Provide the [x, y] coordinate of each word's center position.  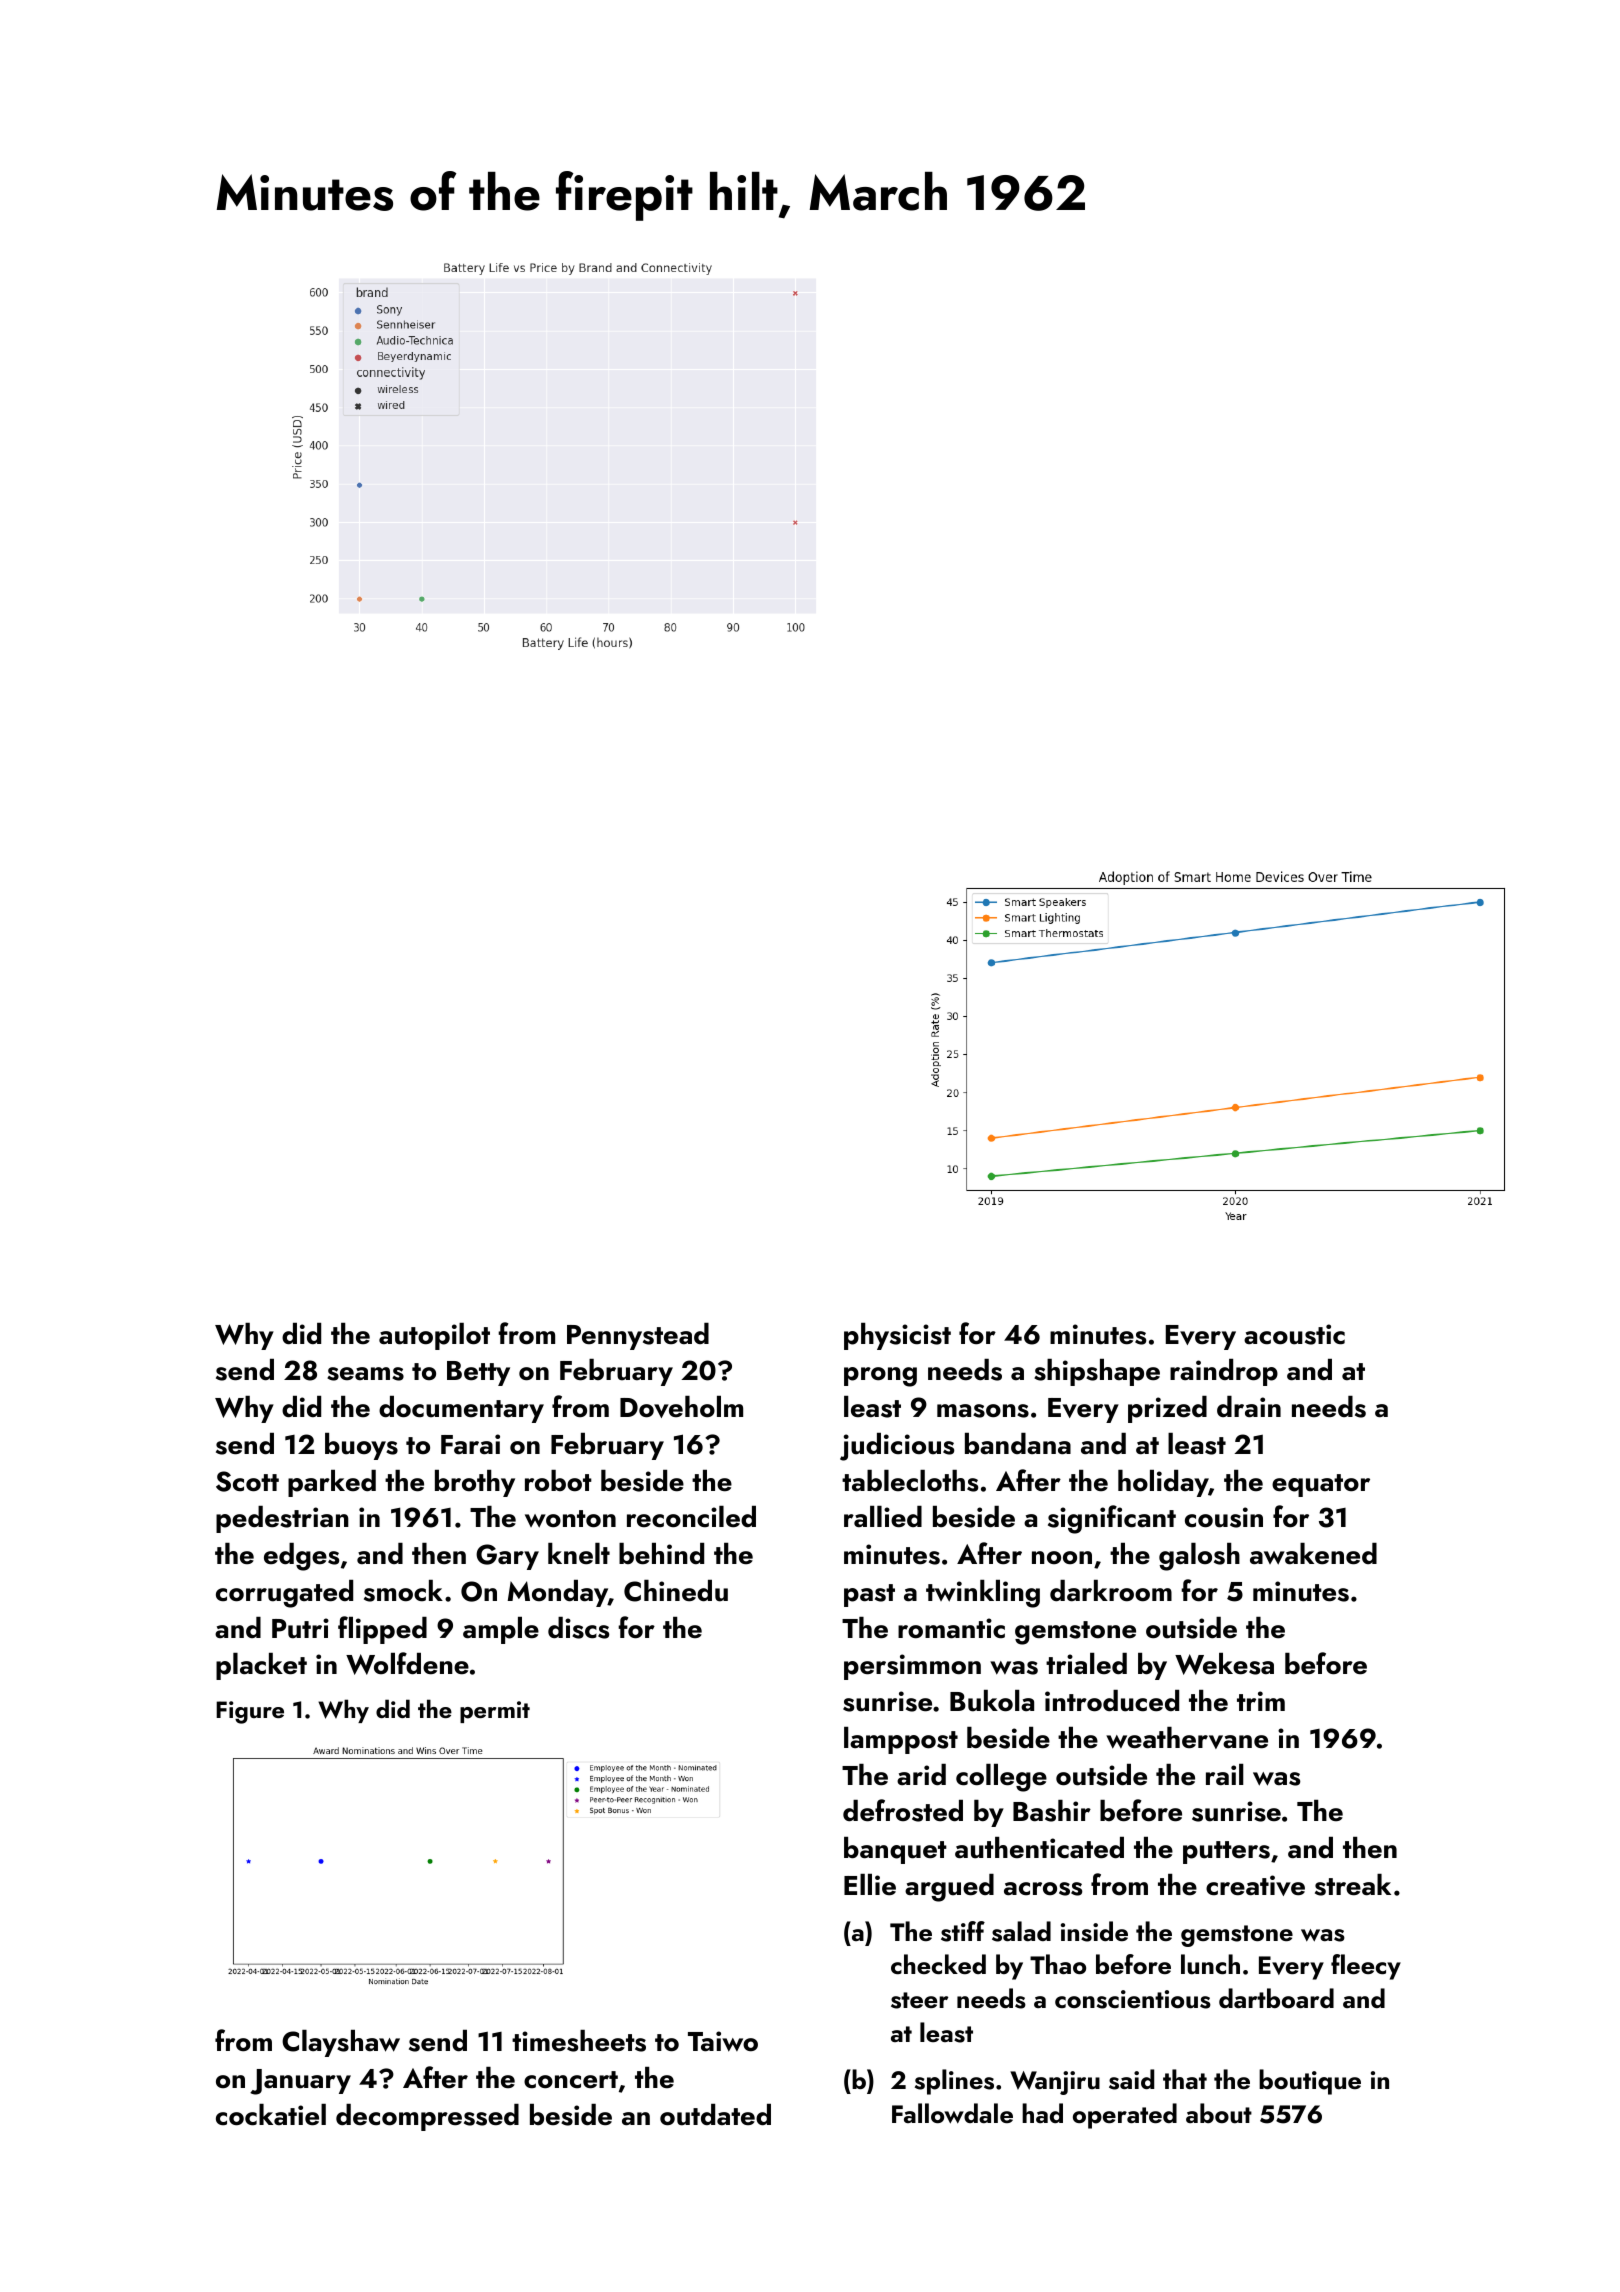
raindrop [1224, 1372]
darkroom [1111, 1591]
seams [365, 1374]
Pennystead [638, 1336]
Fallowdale [952, 2113]
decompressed [427, 2117]
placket [261, 1666]
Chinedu [676, 1591]
